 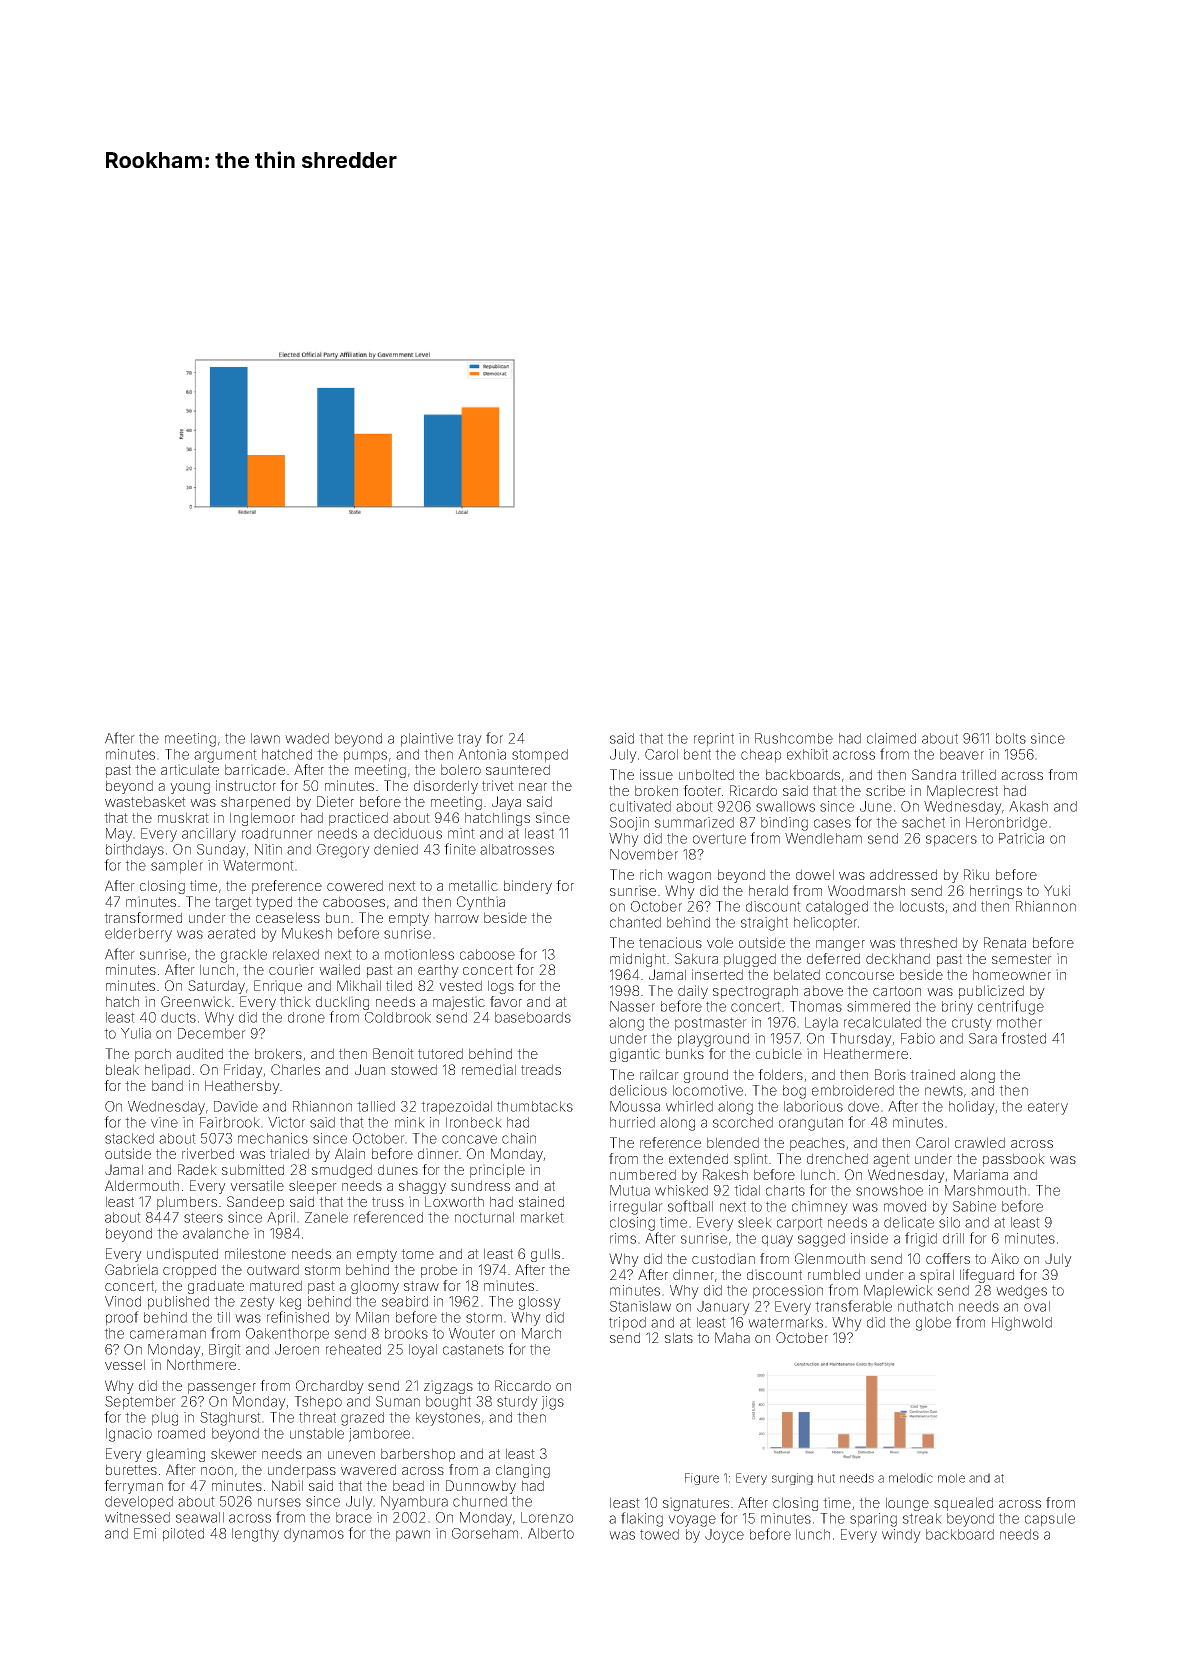 I want to click on Nitin, so click(x=268, y=849).
